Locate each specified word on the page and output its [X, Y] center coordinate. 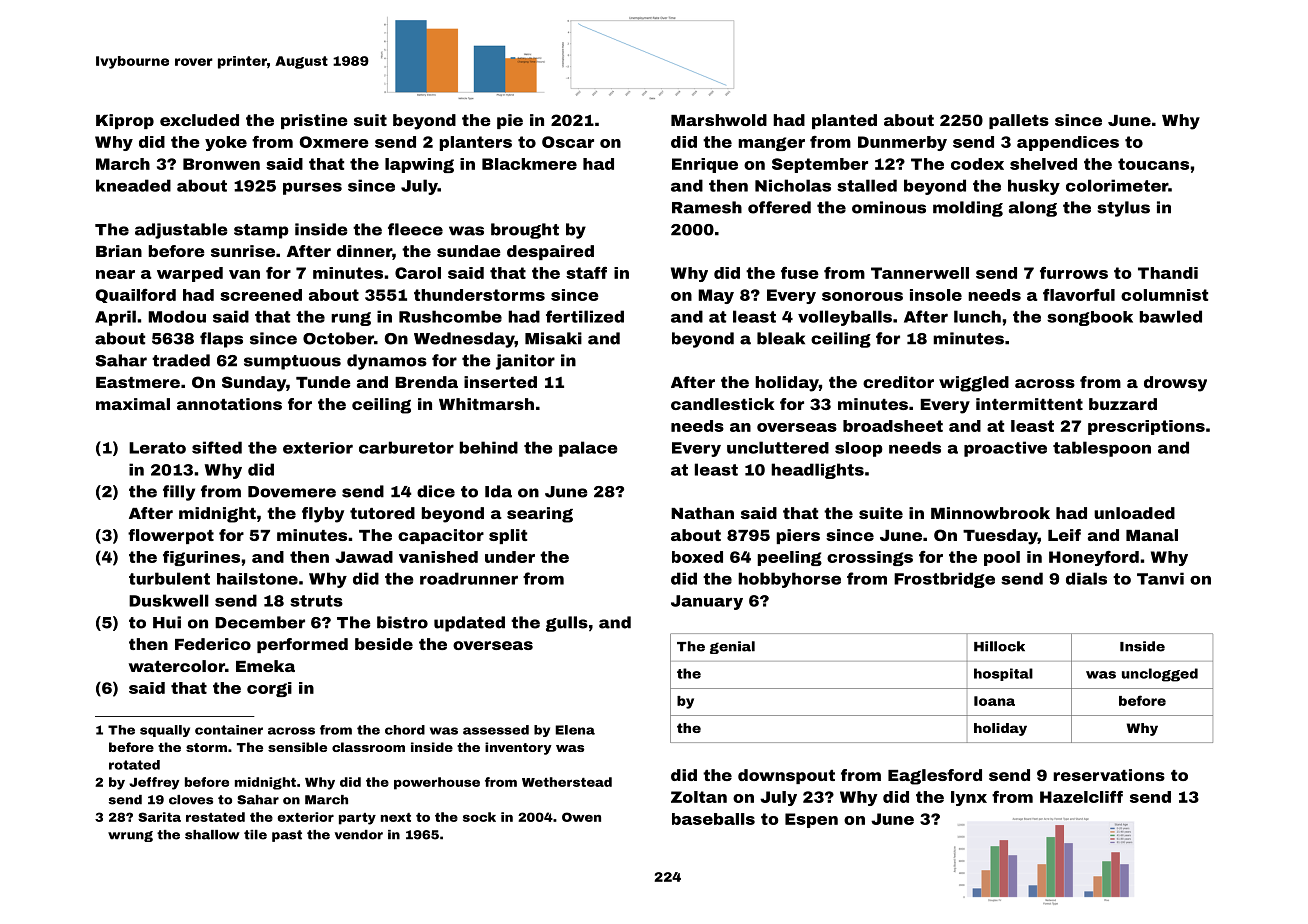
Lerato [157, 448]
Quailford [136, 296]
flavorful [1079, 295]
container [229, 730]
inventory [518, 748]
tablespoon [1102, 449]
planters [475, 143]
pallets [1019, 121]
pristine [314, 121]
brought [525, 231]
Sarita [159, 817]
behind [488, 447]
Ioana [994, 701]
